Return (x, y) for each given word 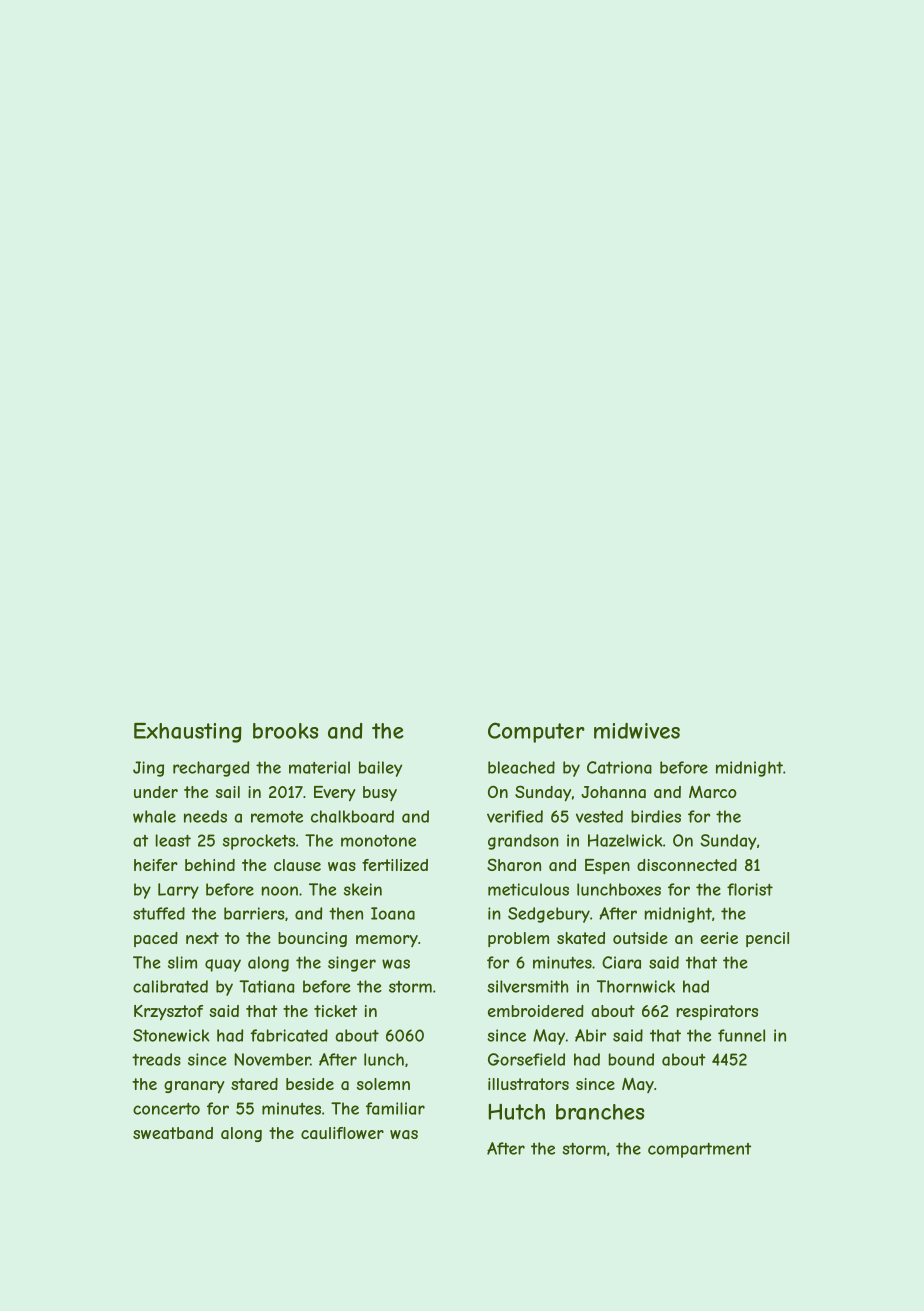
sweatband (173, 1133)
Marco (713, 792)
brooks (285, 731)
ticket (335, 1011)
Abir (590, 1035)
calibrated (170, 986)
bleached (521, 767)
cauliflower (342, 1133)
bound (631, 1059)
